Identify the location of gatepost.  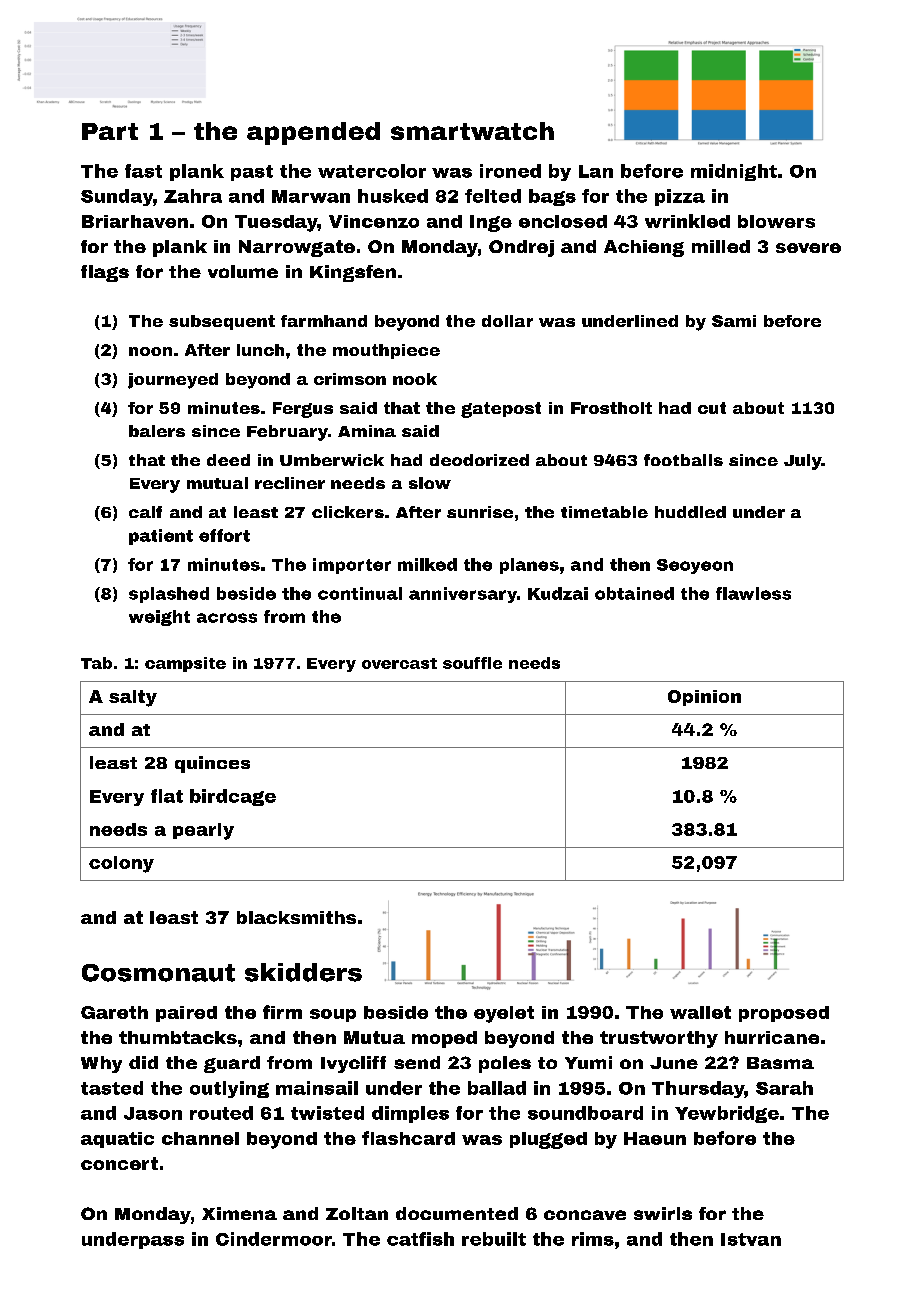
(501, 410).
